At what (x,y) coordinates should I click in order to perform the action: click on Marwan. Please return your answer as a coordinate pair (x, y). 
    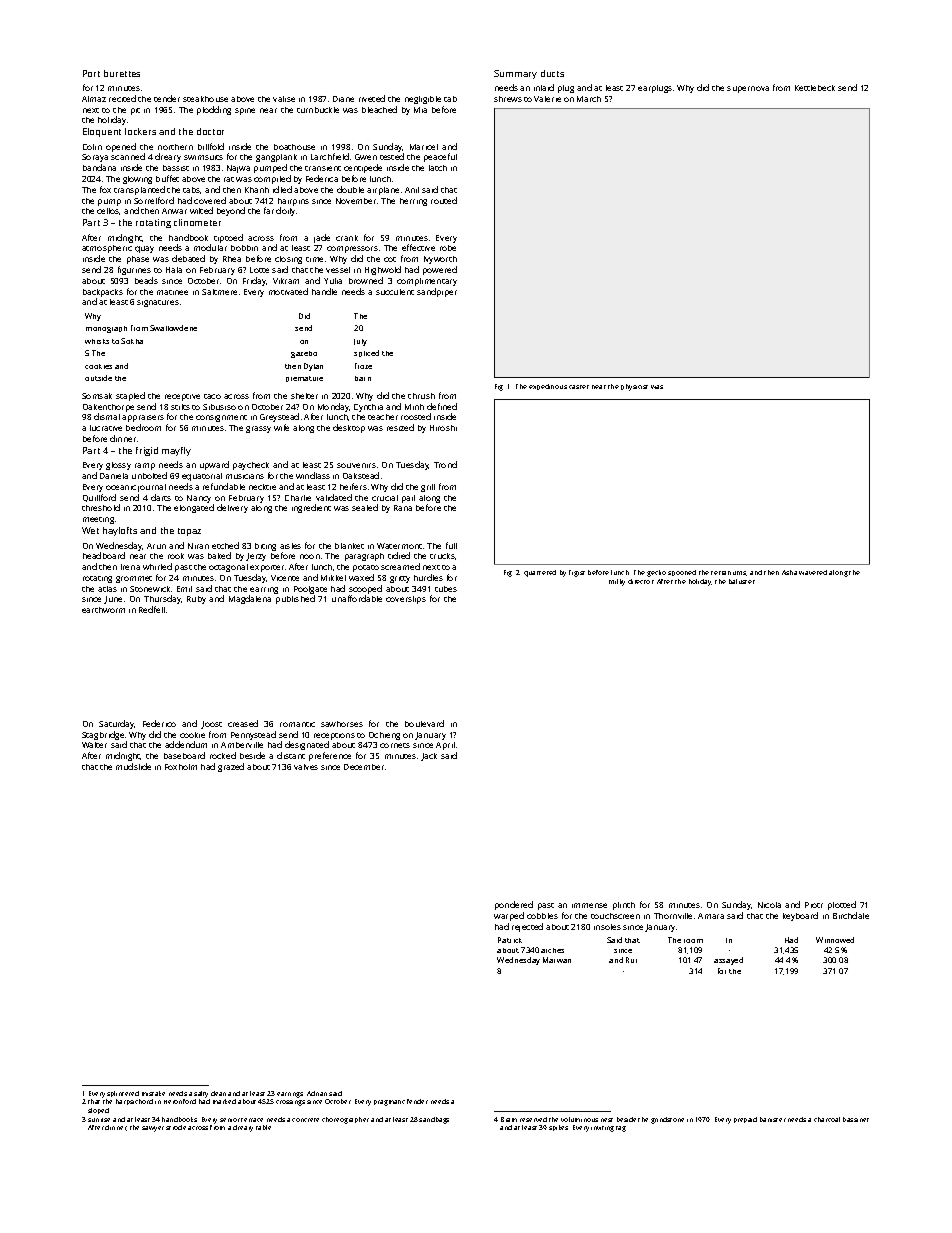
    Looking at the image, I should click on (557, 960).
